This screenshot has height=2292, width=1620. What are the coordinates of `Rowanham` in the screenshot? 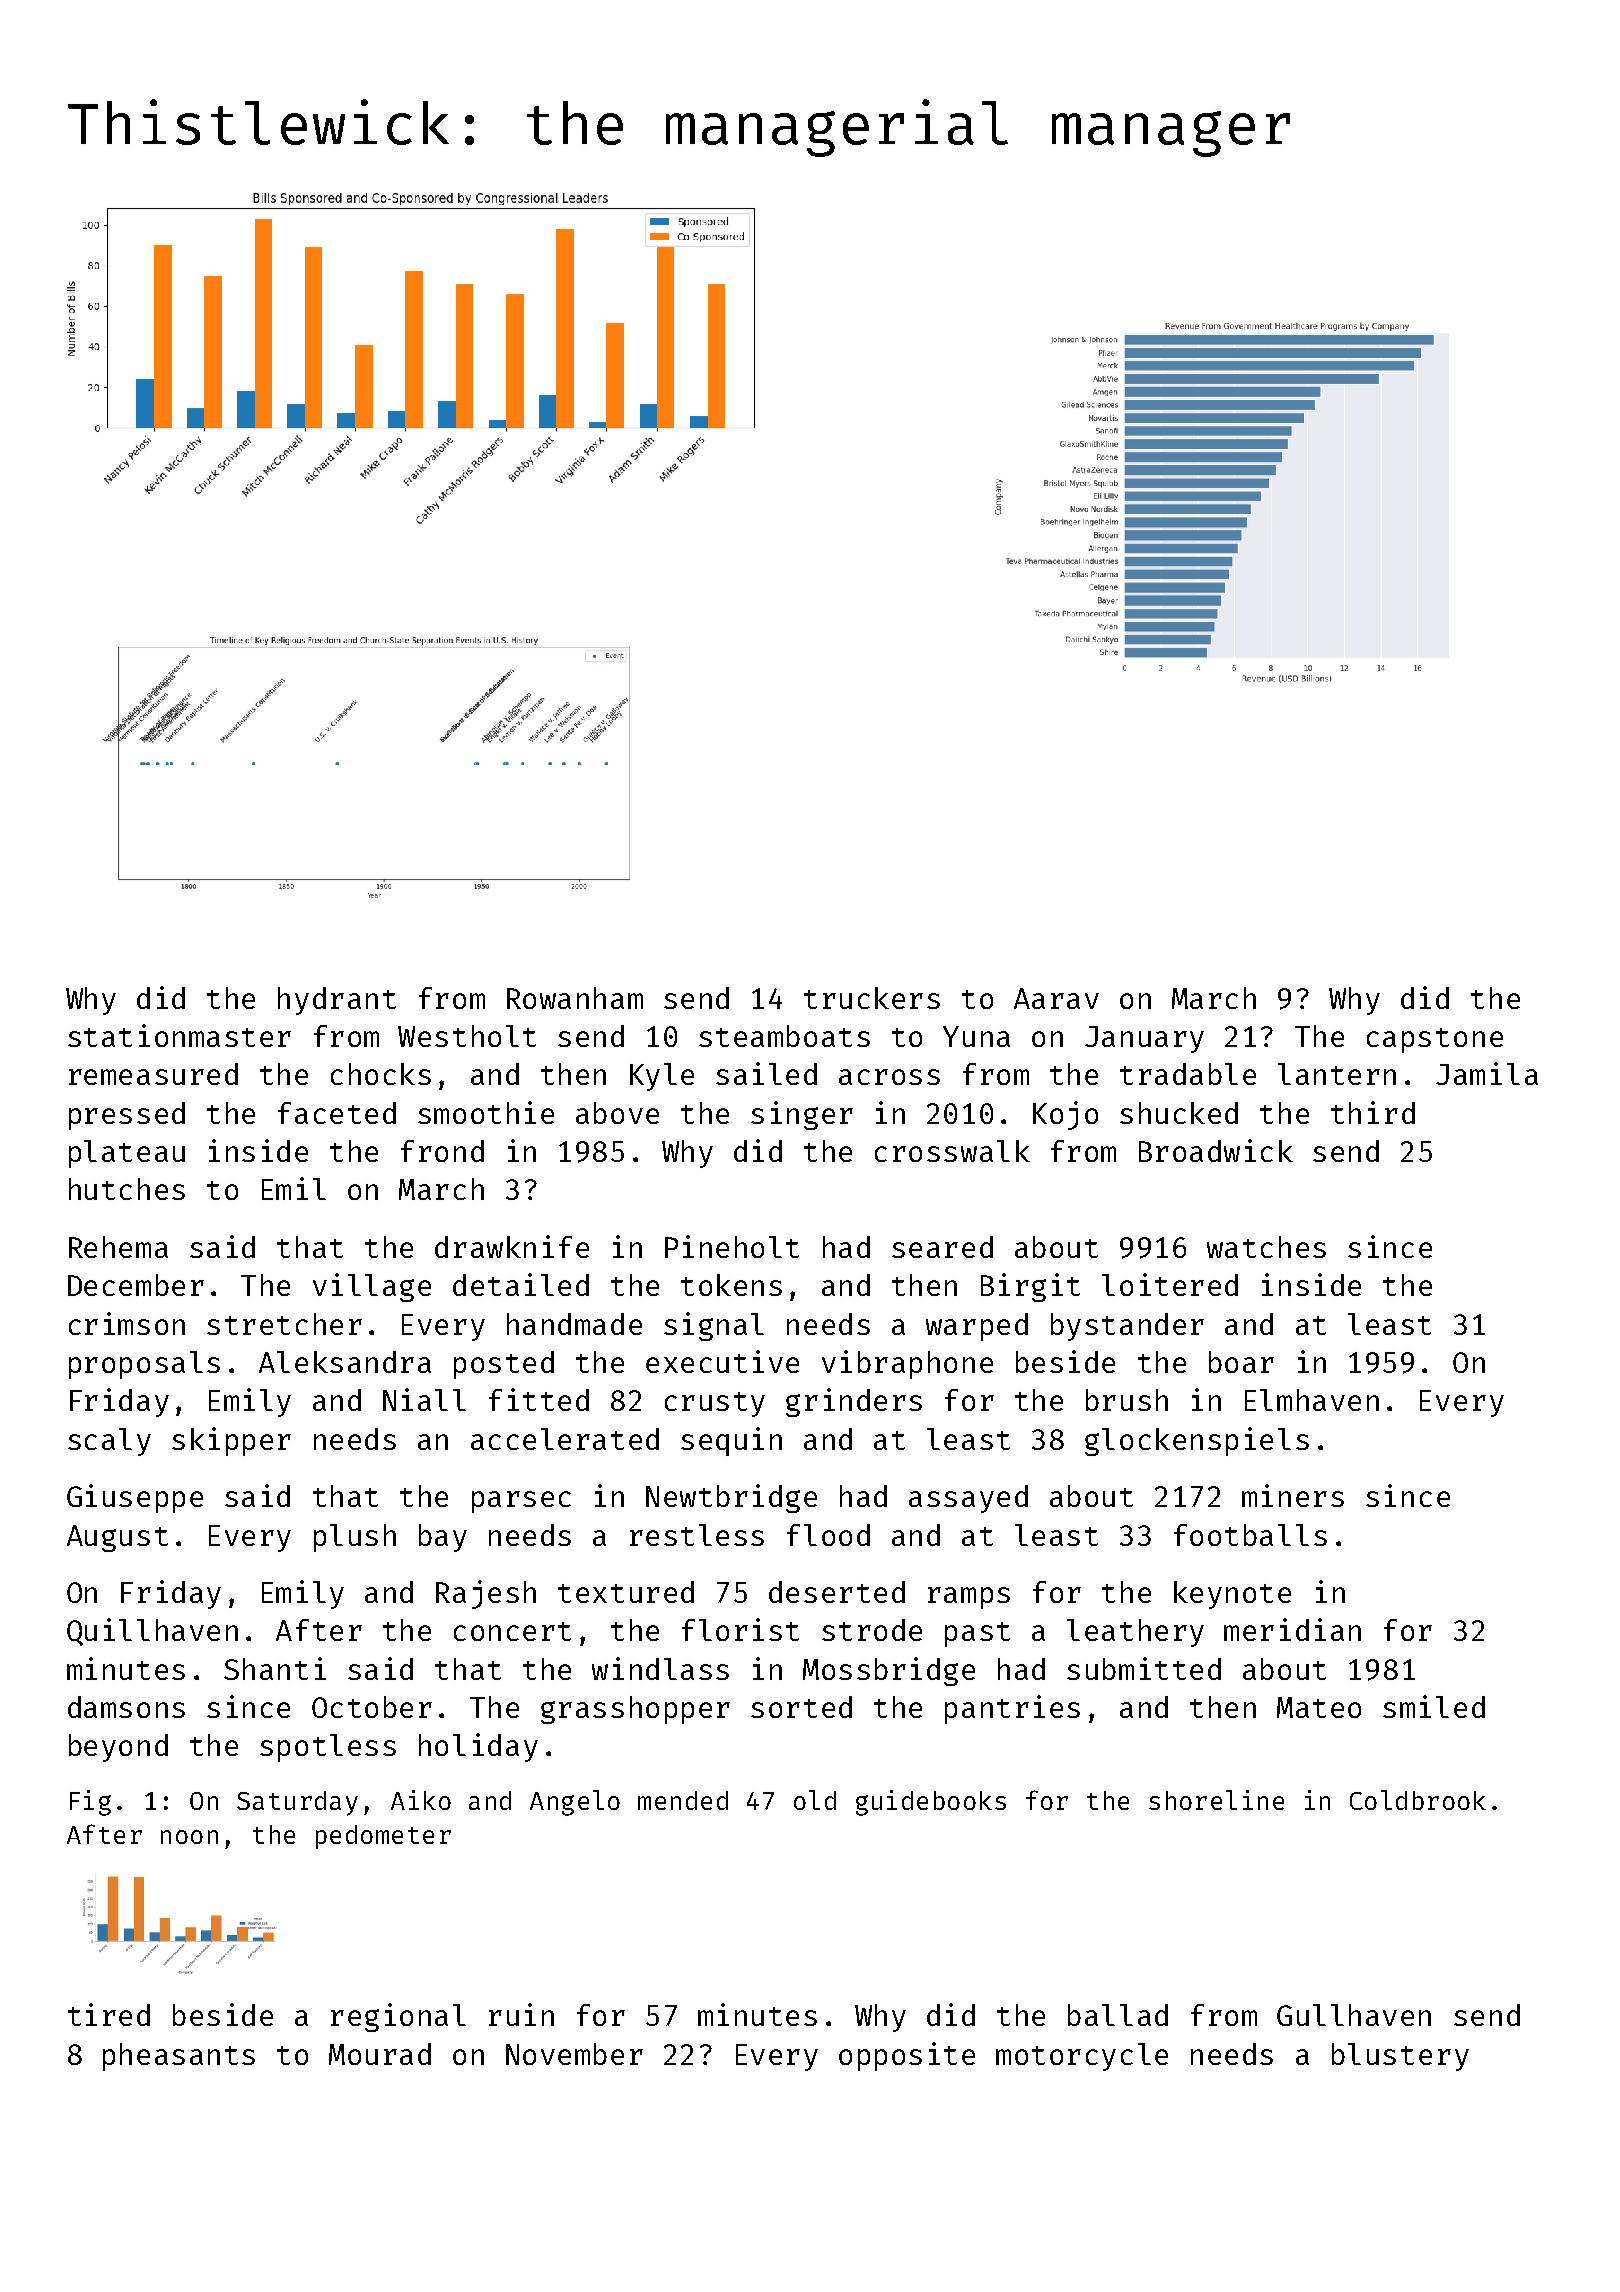 It's located at (575, 998).
